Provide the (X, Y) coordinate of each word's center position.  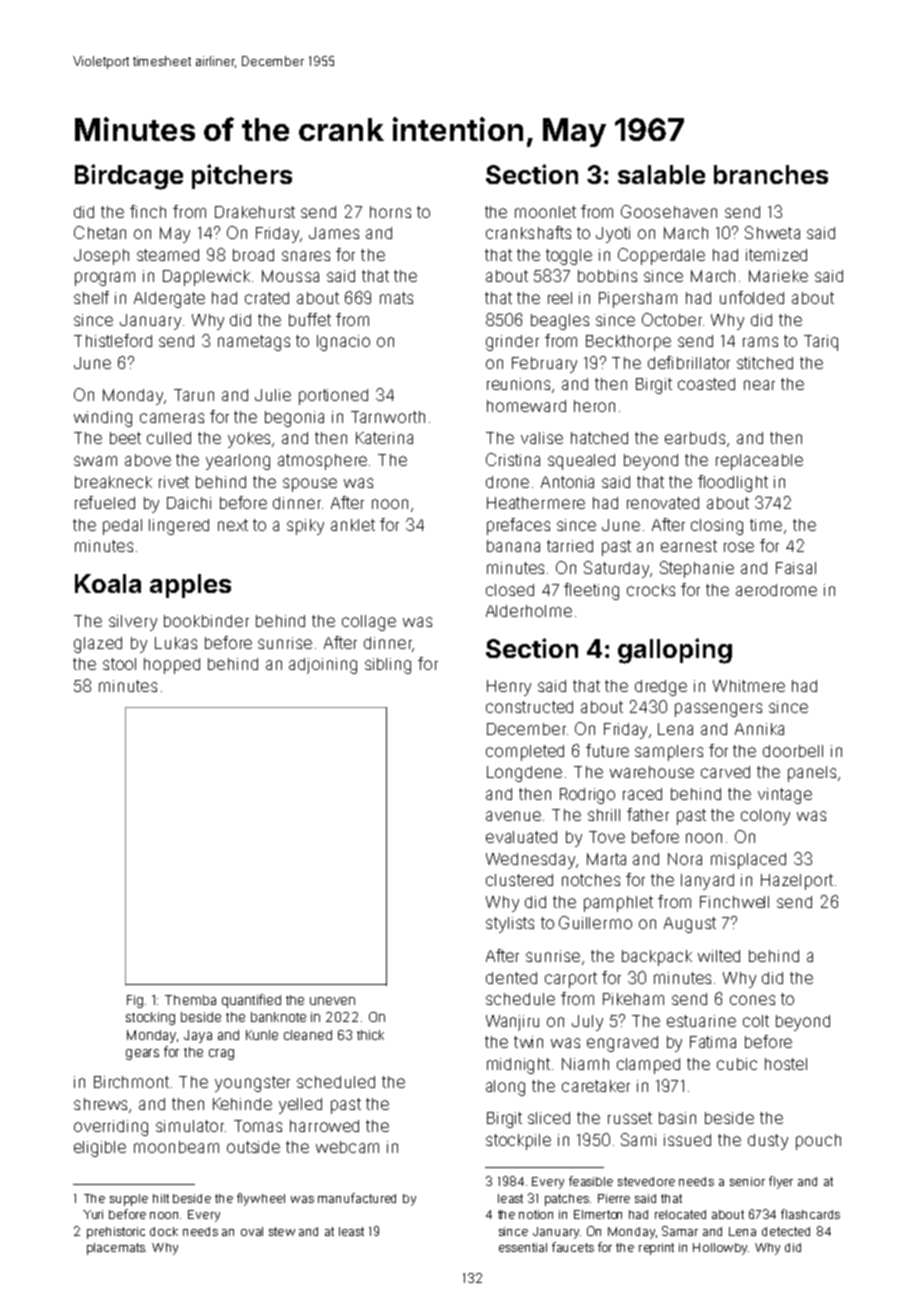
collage (369, 623)
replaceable (759, 462)
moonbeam (176, 1147)
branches (771, 174)
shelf (91, 297)
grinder (512, 343)
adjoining (323, 666)
